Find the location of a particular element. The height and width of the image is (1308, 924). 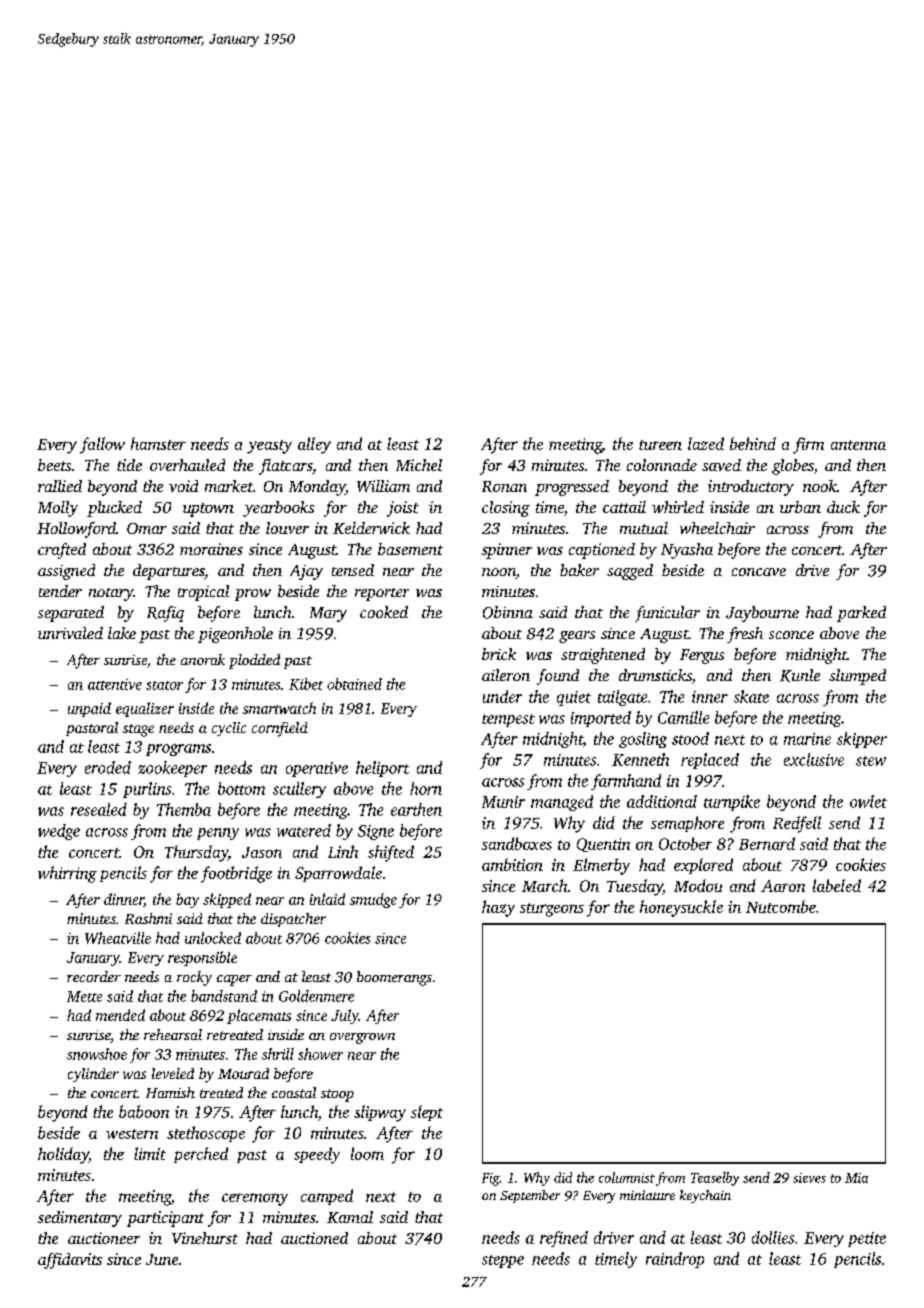

horn is located at coordinates (426, 788).
